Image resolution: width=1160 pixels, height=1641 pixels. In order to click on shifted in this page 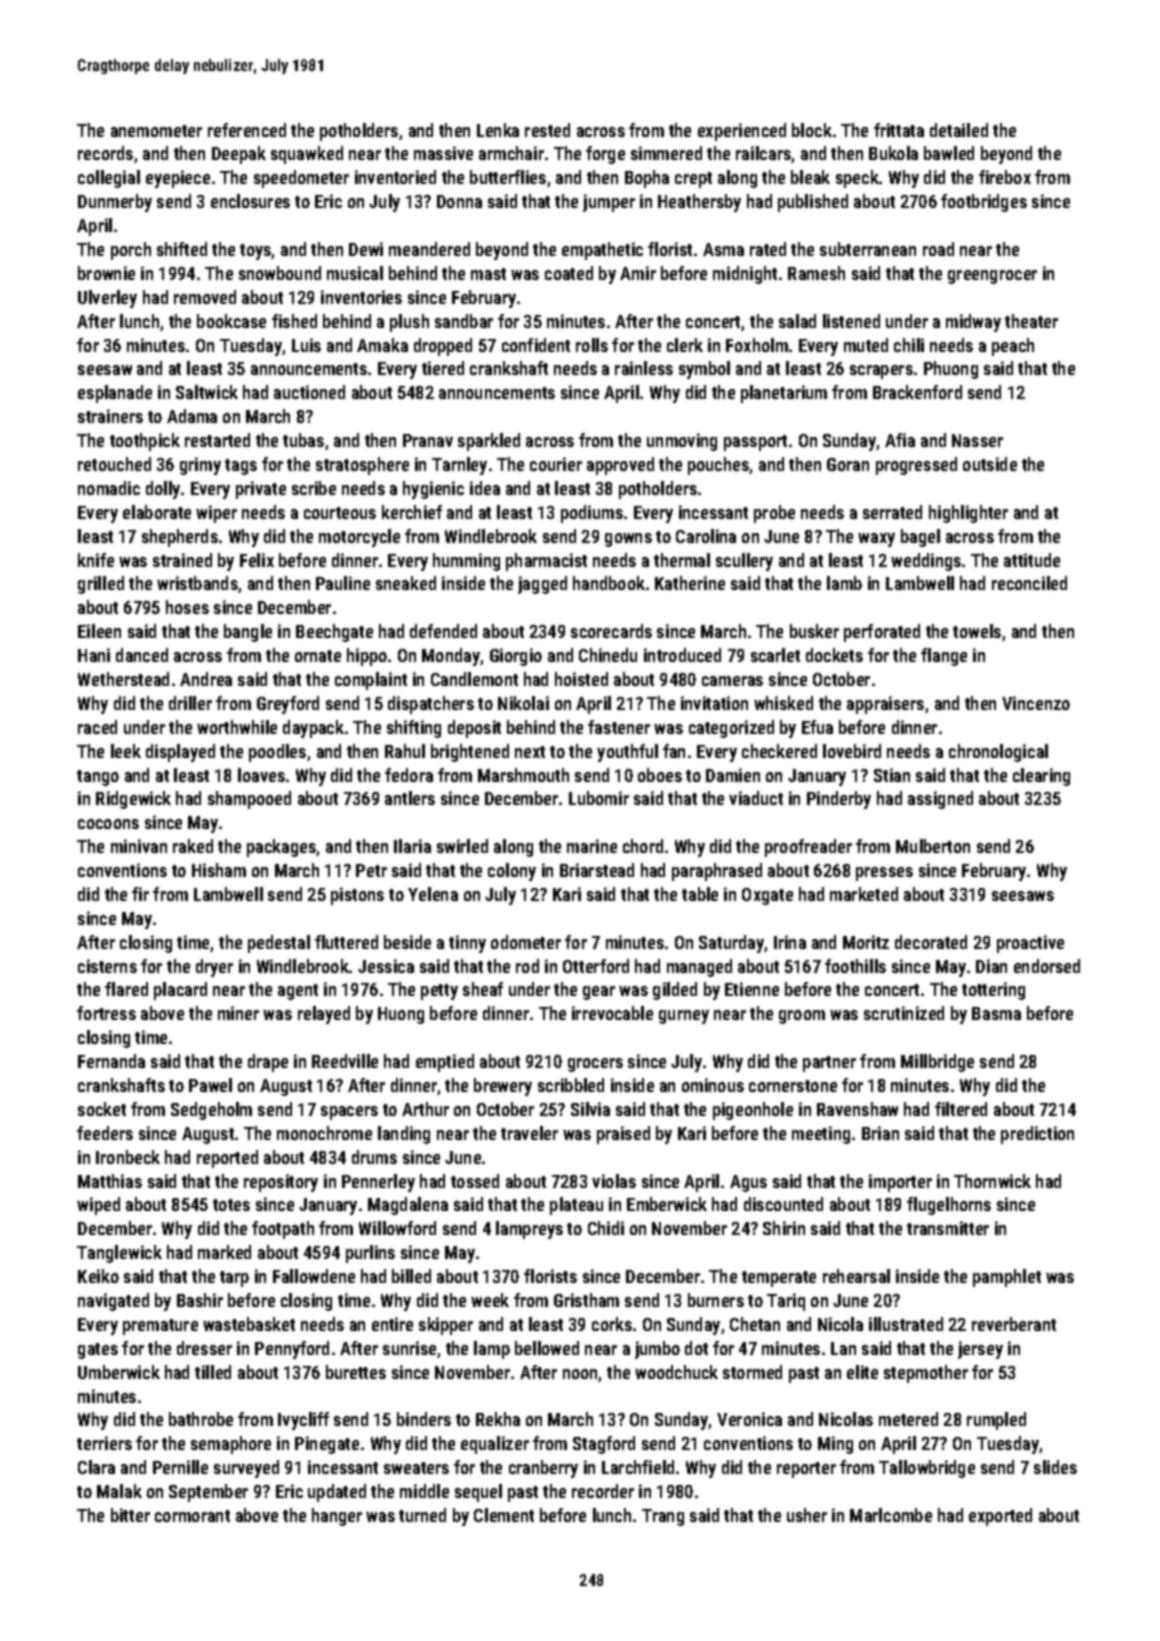, I will do `click(182, 249)`.
